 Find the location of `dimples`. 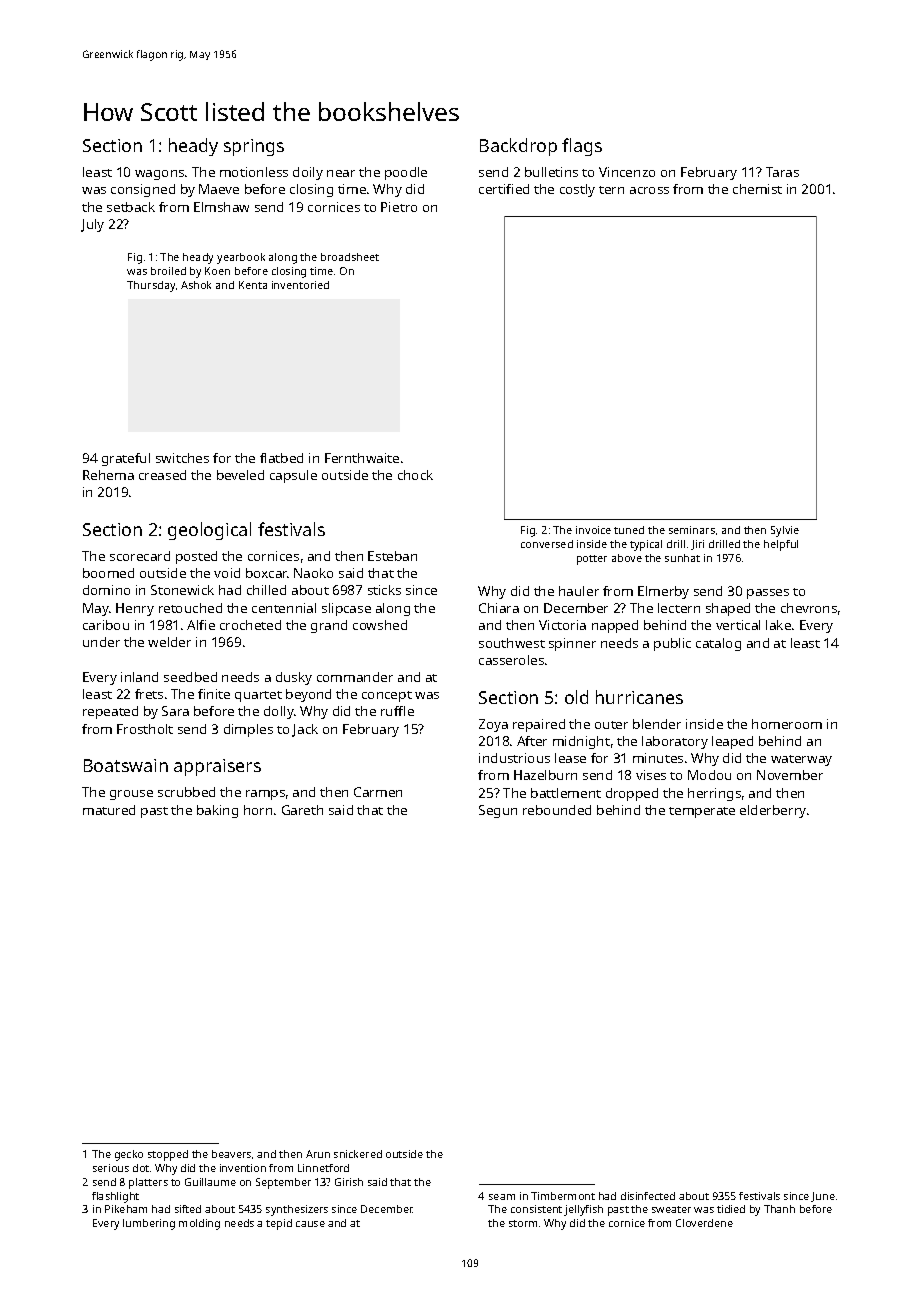

dimples is located at coordinates (248, 730).
